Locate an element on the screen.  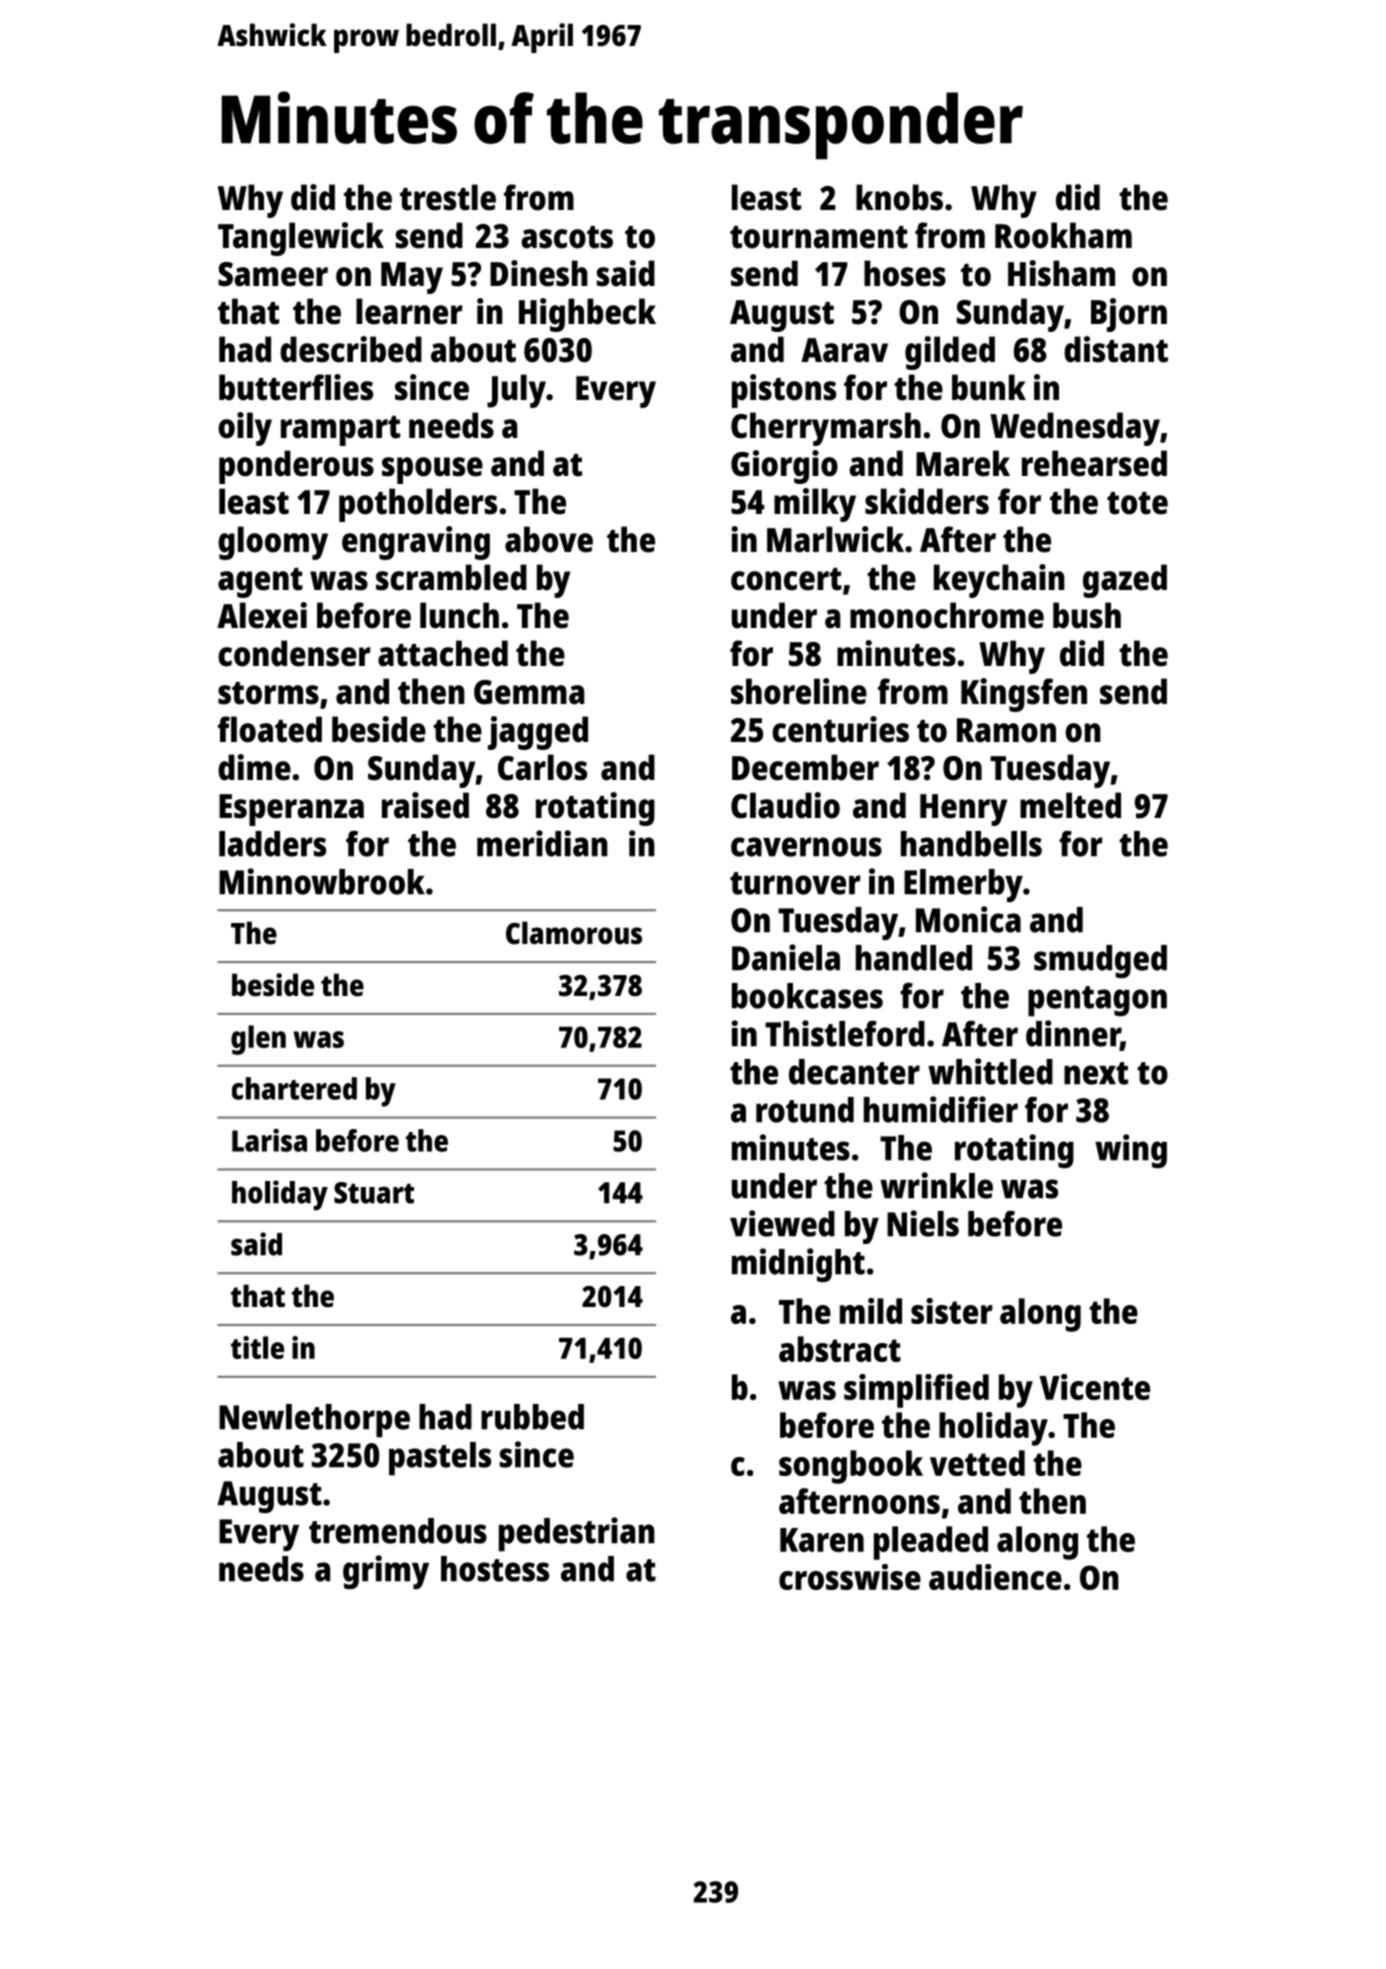
attached is located at coordinates (443, 653).
